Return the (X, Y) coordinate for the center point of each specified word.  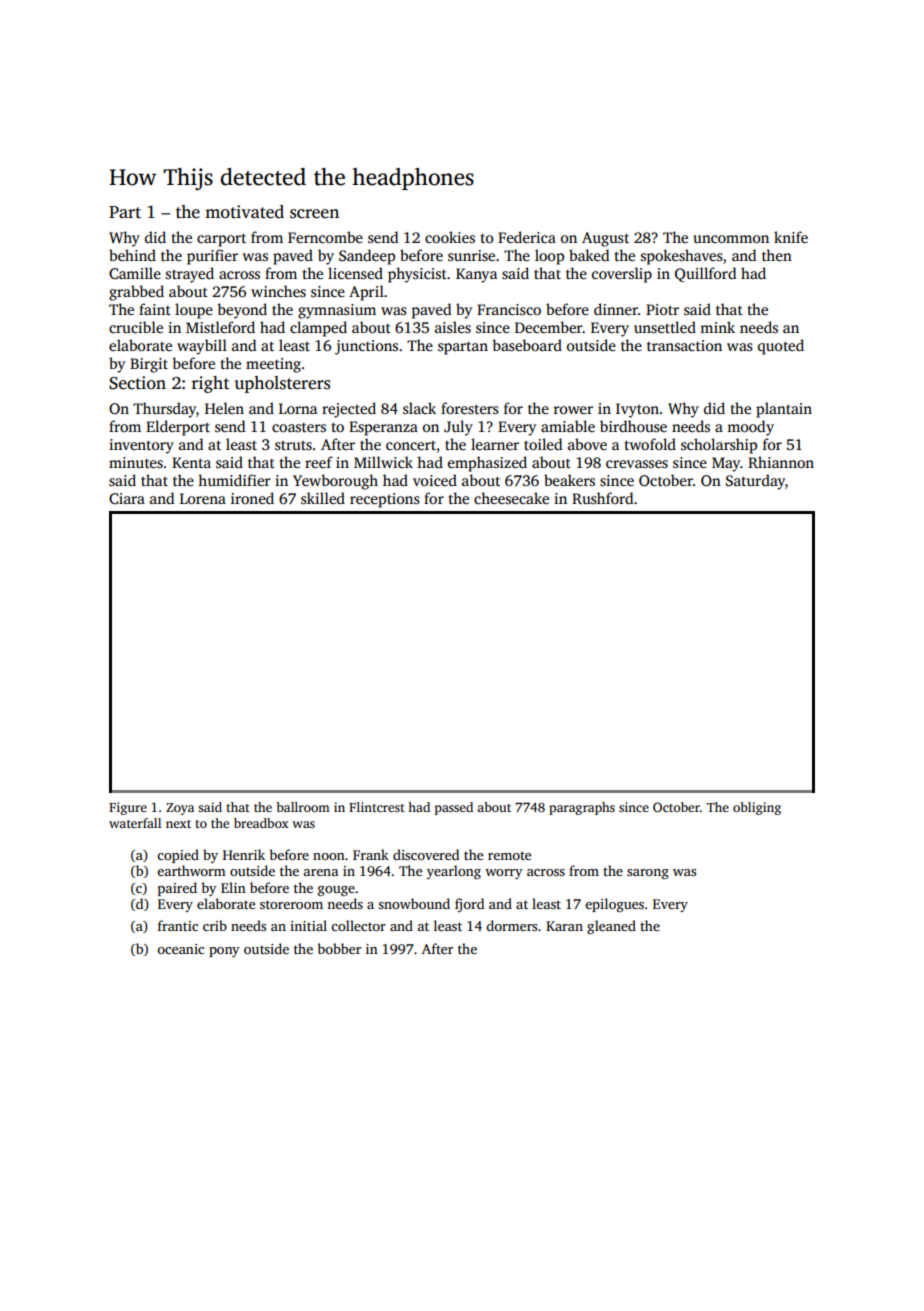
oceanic (180, 949)
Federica (527, 237)
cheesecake (511, 498)
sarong (648, 874)
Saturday (755, 482)
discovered (426, 854)
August (605, 239)
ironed (252, 498)
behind (132, 255)
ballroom (303, 807)
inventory (141, 446)
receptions (385, 500)
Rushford (602, 498)
